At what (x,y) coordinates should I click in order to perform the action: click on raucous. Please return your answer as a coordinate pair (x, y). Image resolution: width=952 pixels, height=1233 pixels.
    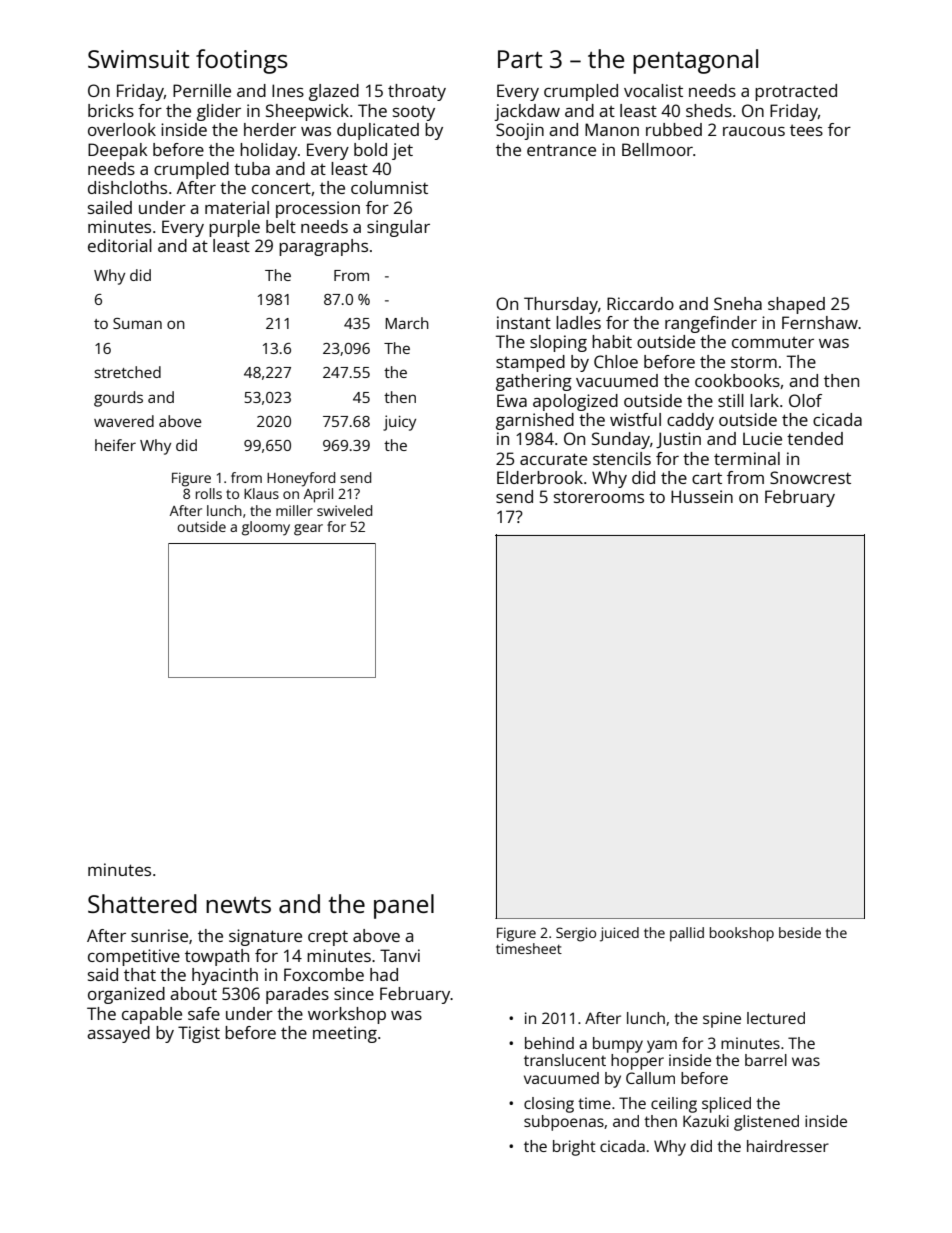
    Looking at the image, I should click on (754, 131).
